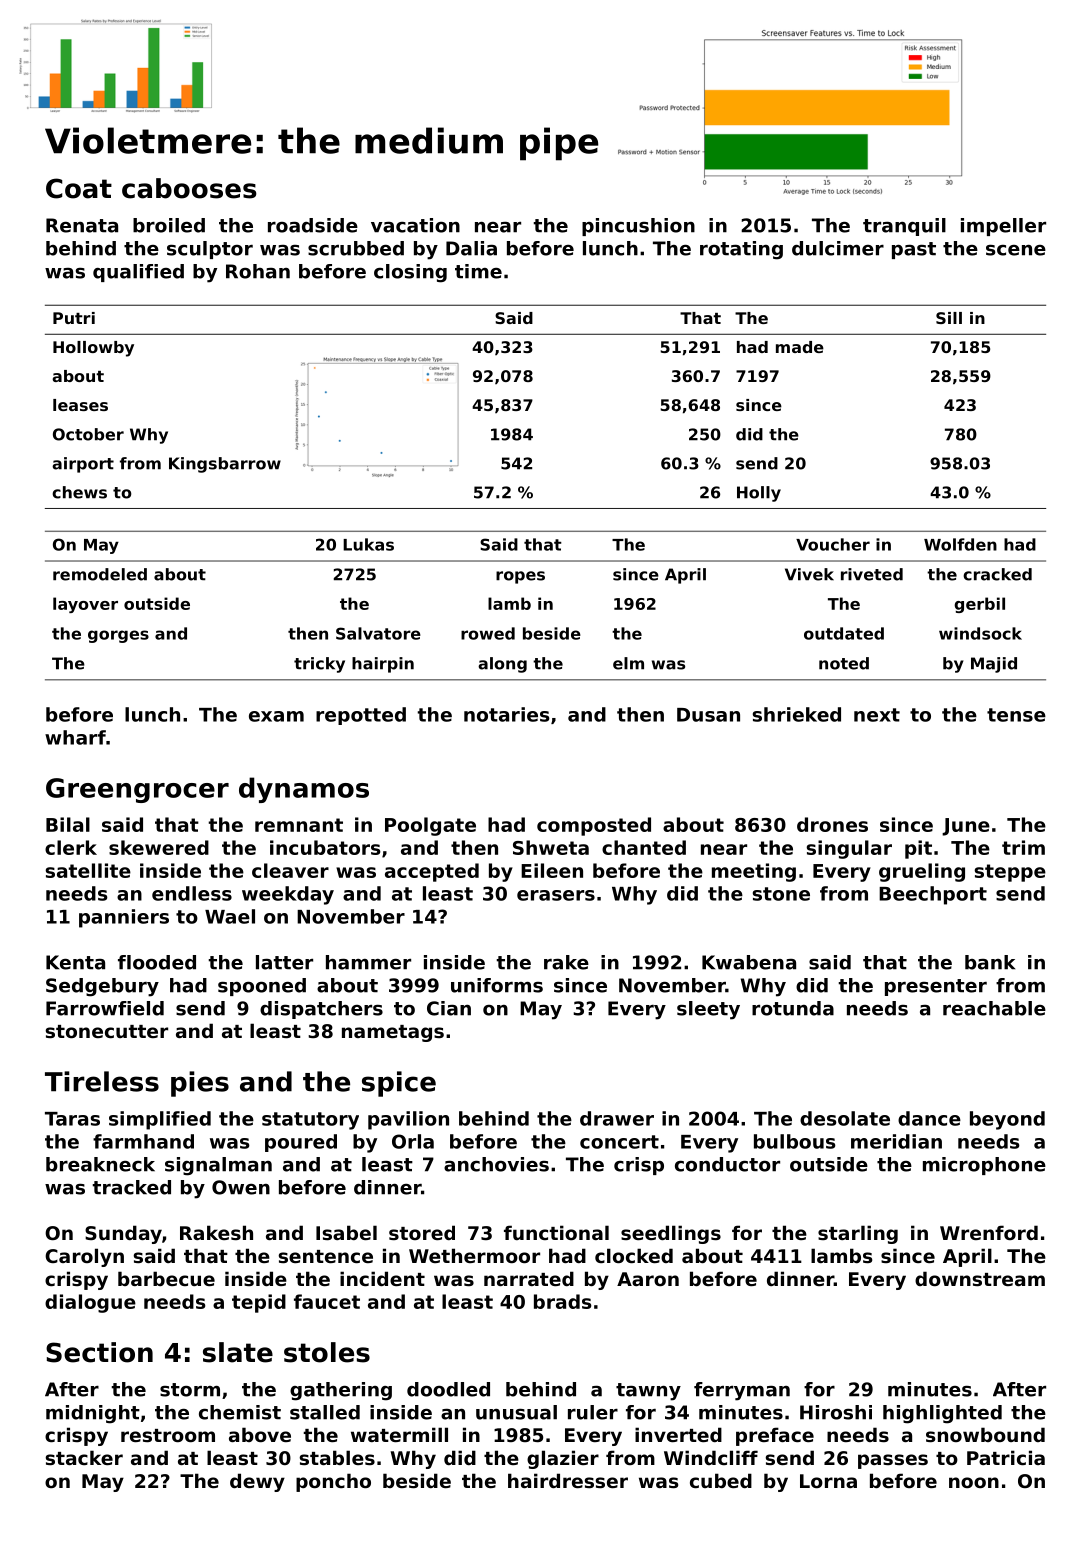 The width and height of the document is (1091, 1543). I want to click on Rohan, so click(258, 271).
